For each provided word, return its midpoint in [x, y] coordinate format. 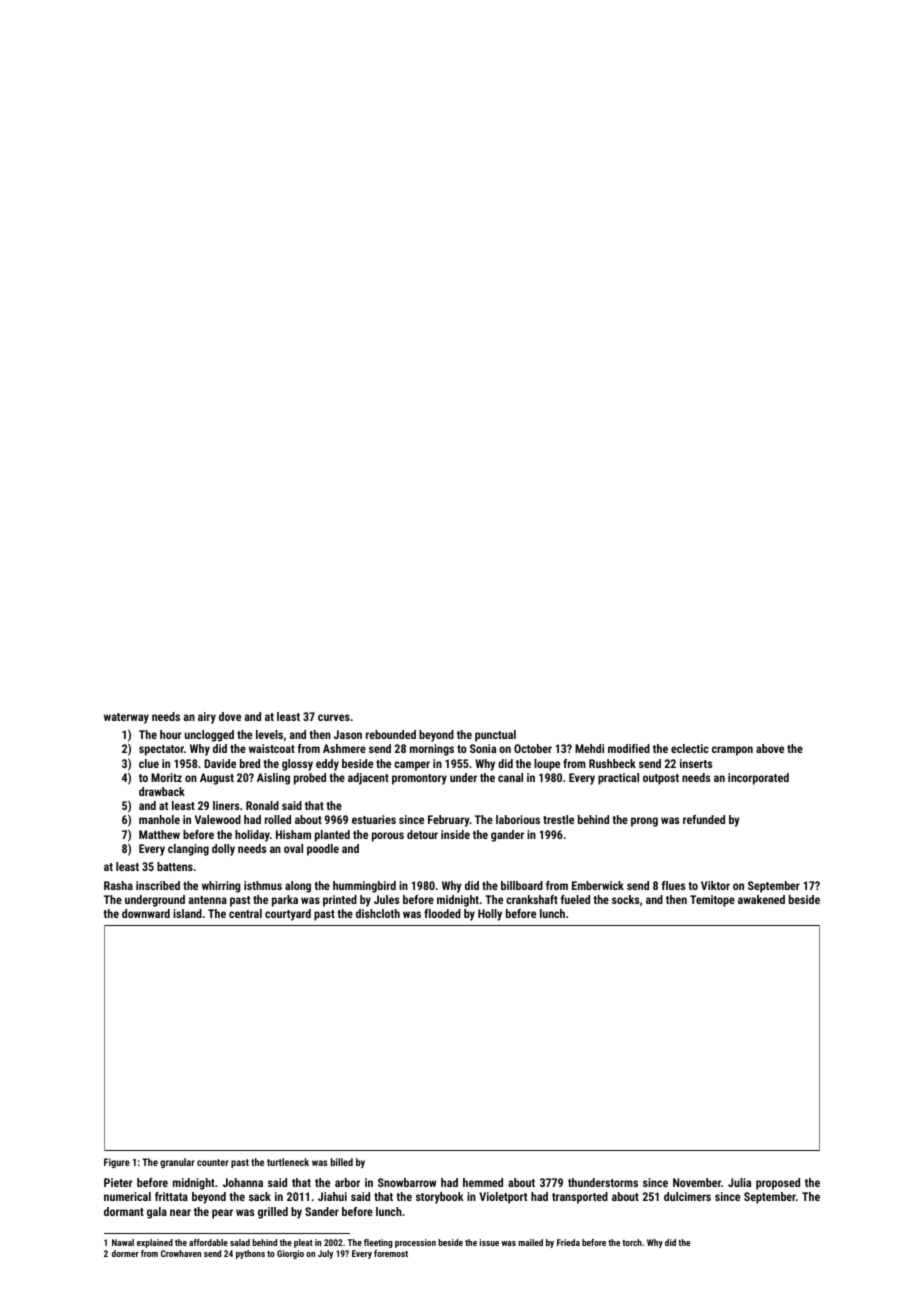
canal [510, 777]
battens [175, 866]
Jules [386, 899]
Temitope [712, 901]
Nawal [123, 1242]
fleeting [378, 1243]
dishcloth [378, 913]
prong [644, 822]
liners [226, 805]
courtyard [288, 915]
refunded [704, 819]
